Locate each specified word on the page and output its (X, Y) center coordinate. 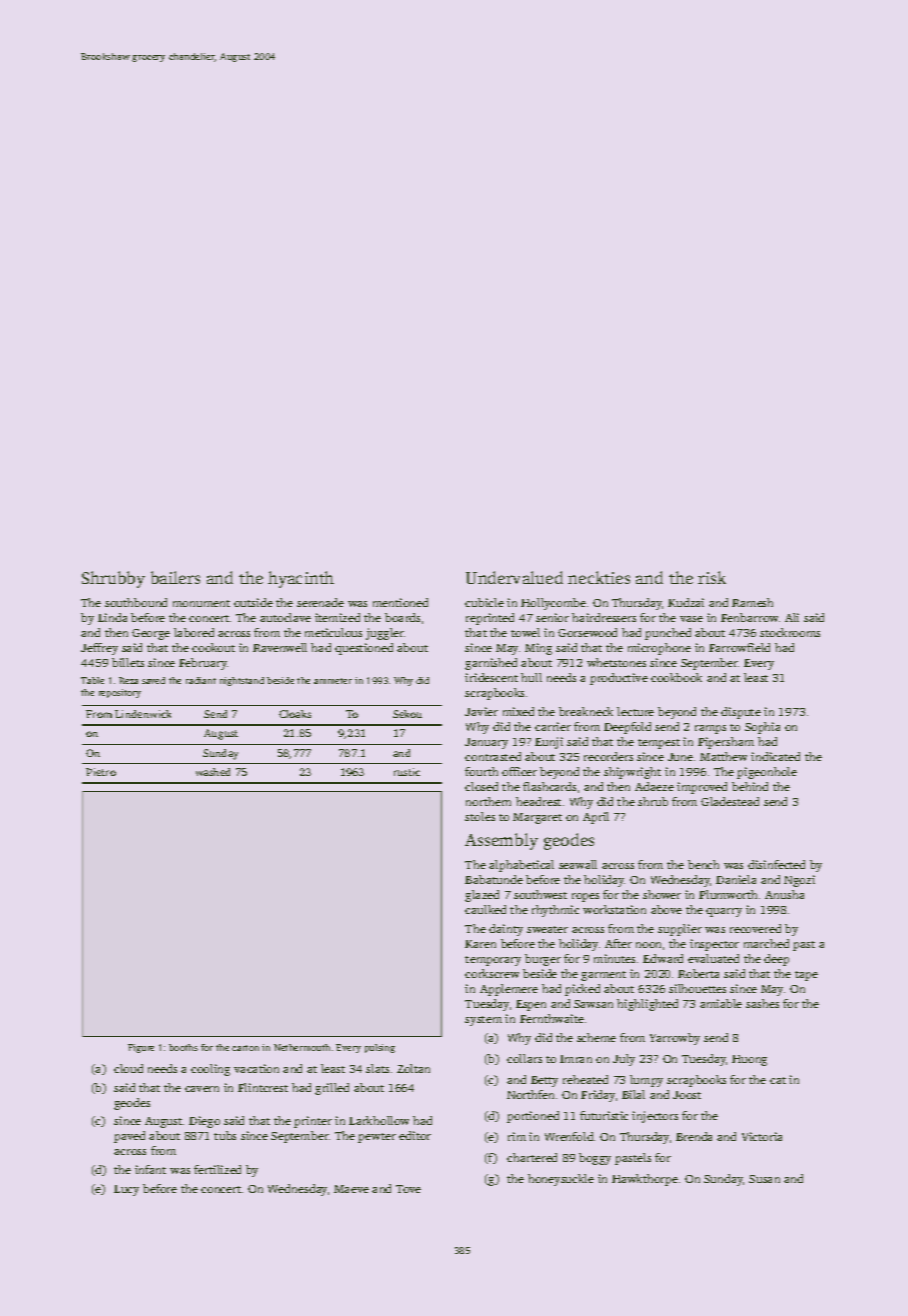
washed (213, 772)
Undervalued (514, 577)
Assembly (501, 841)
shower (662, 894)
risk (712, 577)
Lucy (126, 1190)
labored (194, 632)
